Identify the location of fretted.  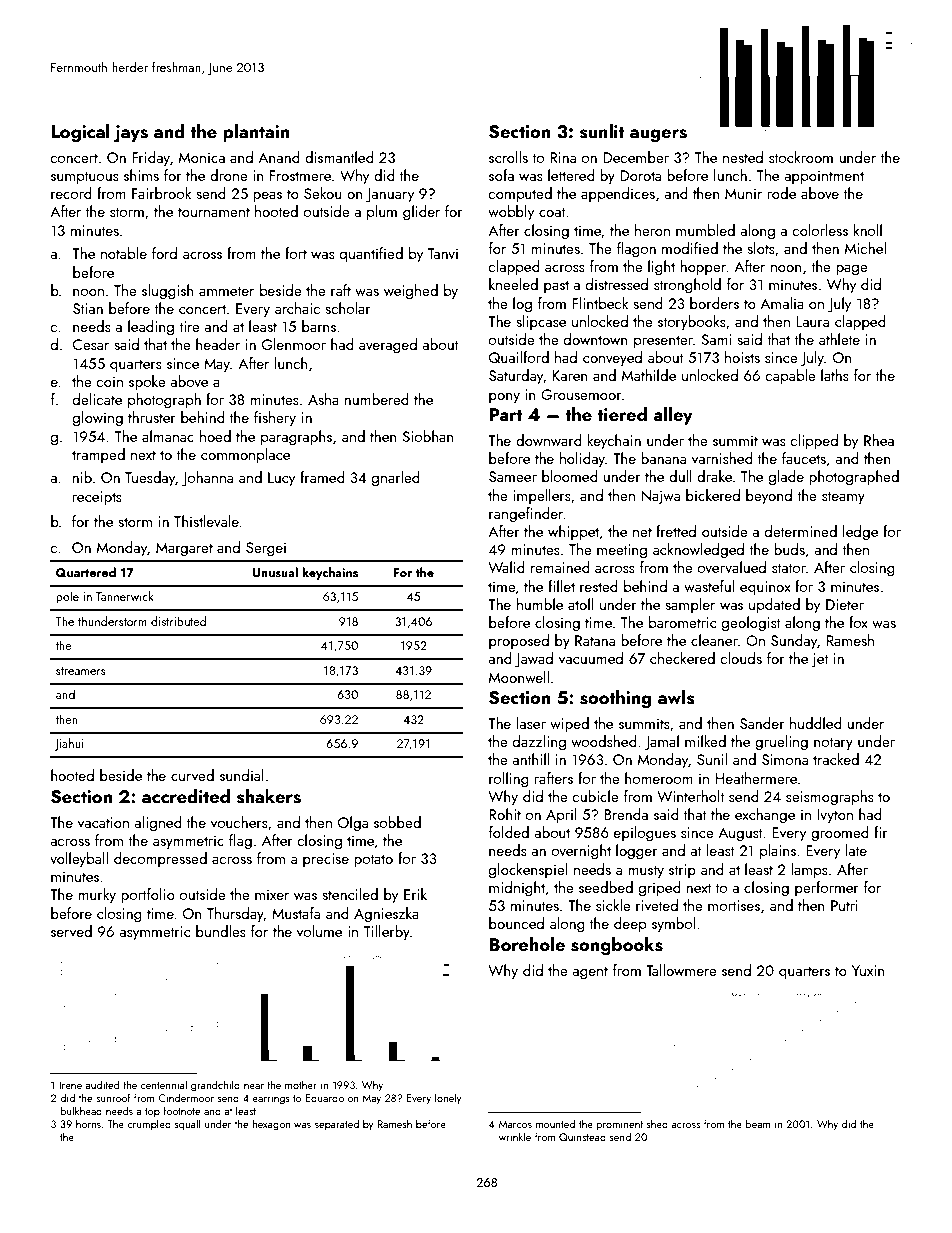
(676, 531).
